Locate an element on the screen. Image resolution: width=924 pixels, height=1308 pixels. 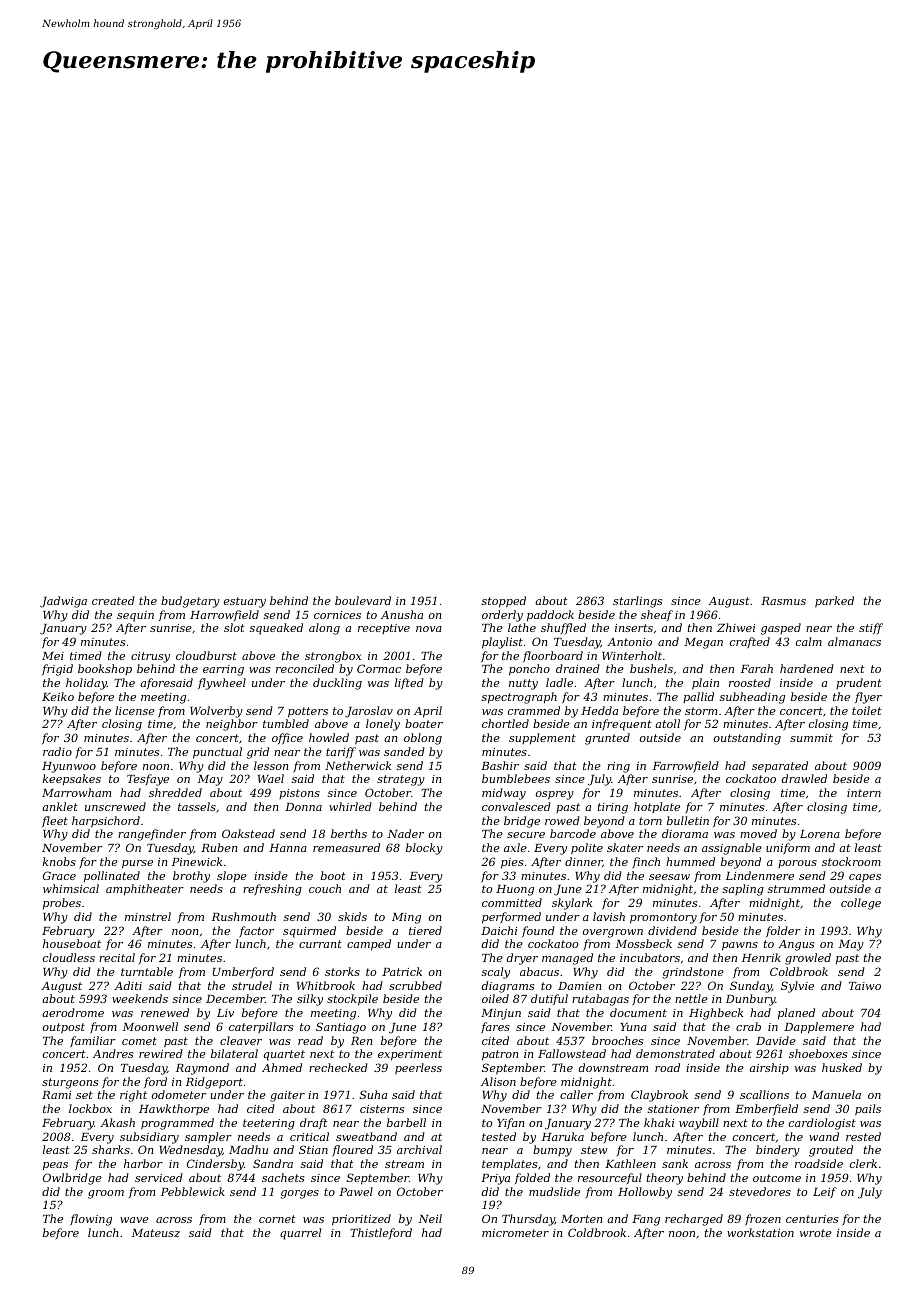
probes is located at coordinates (62, 904).
